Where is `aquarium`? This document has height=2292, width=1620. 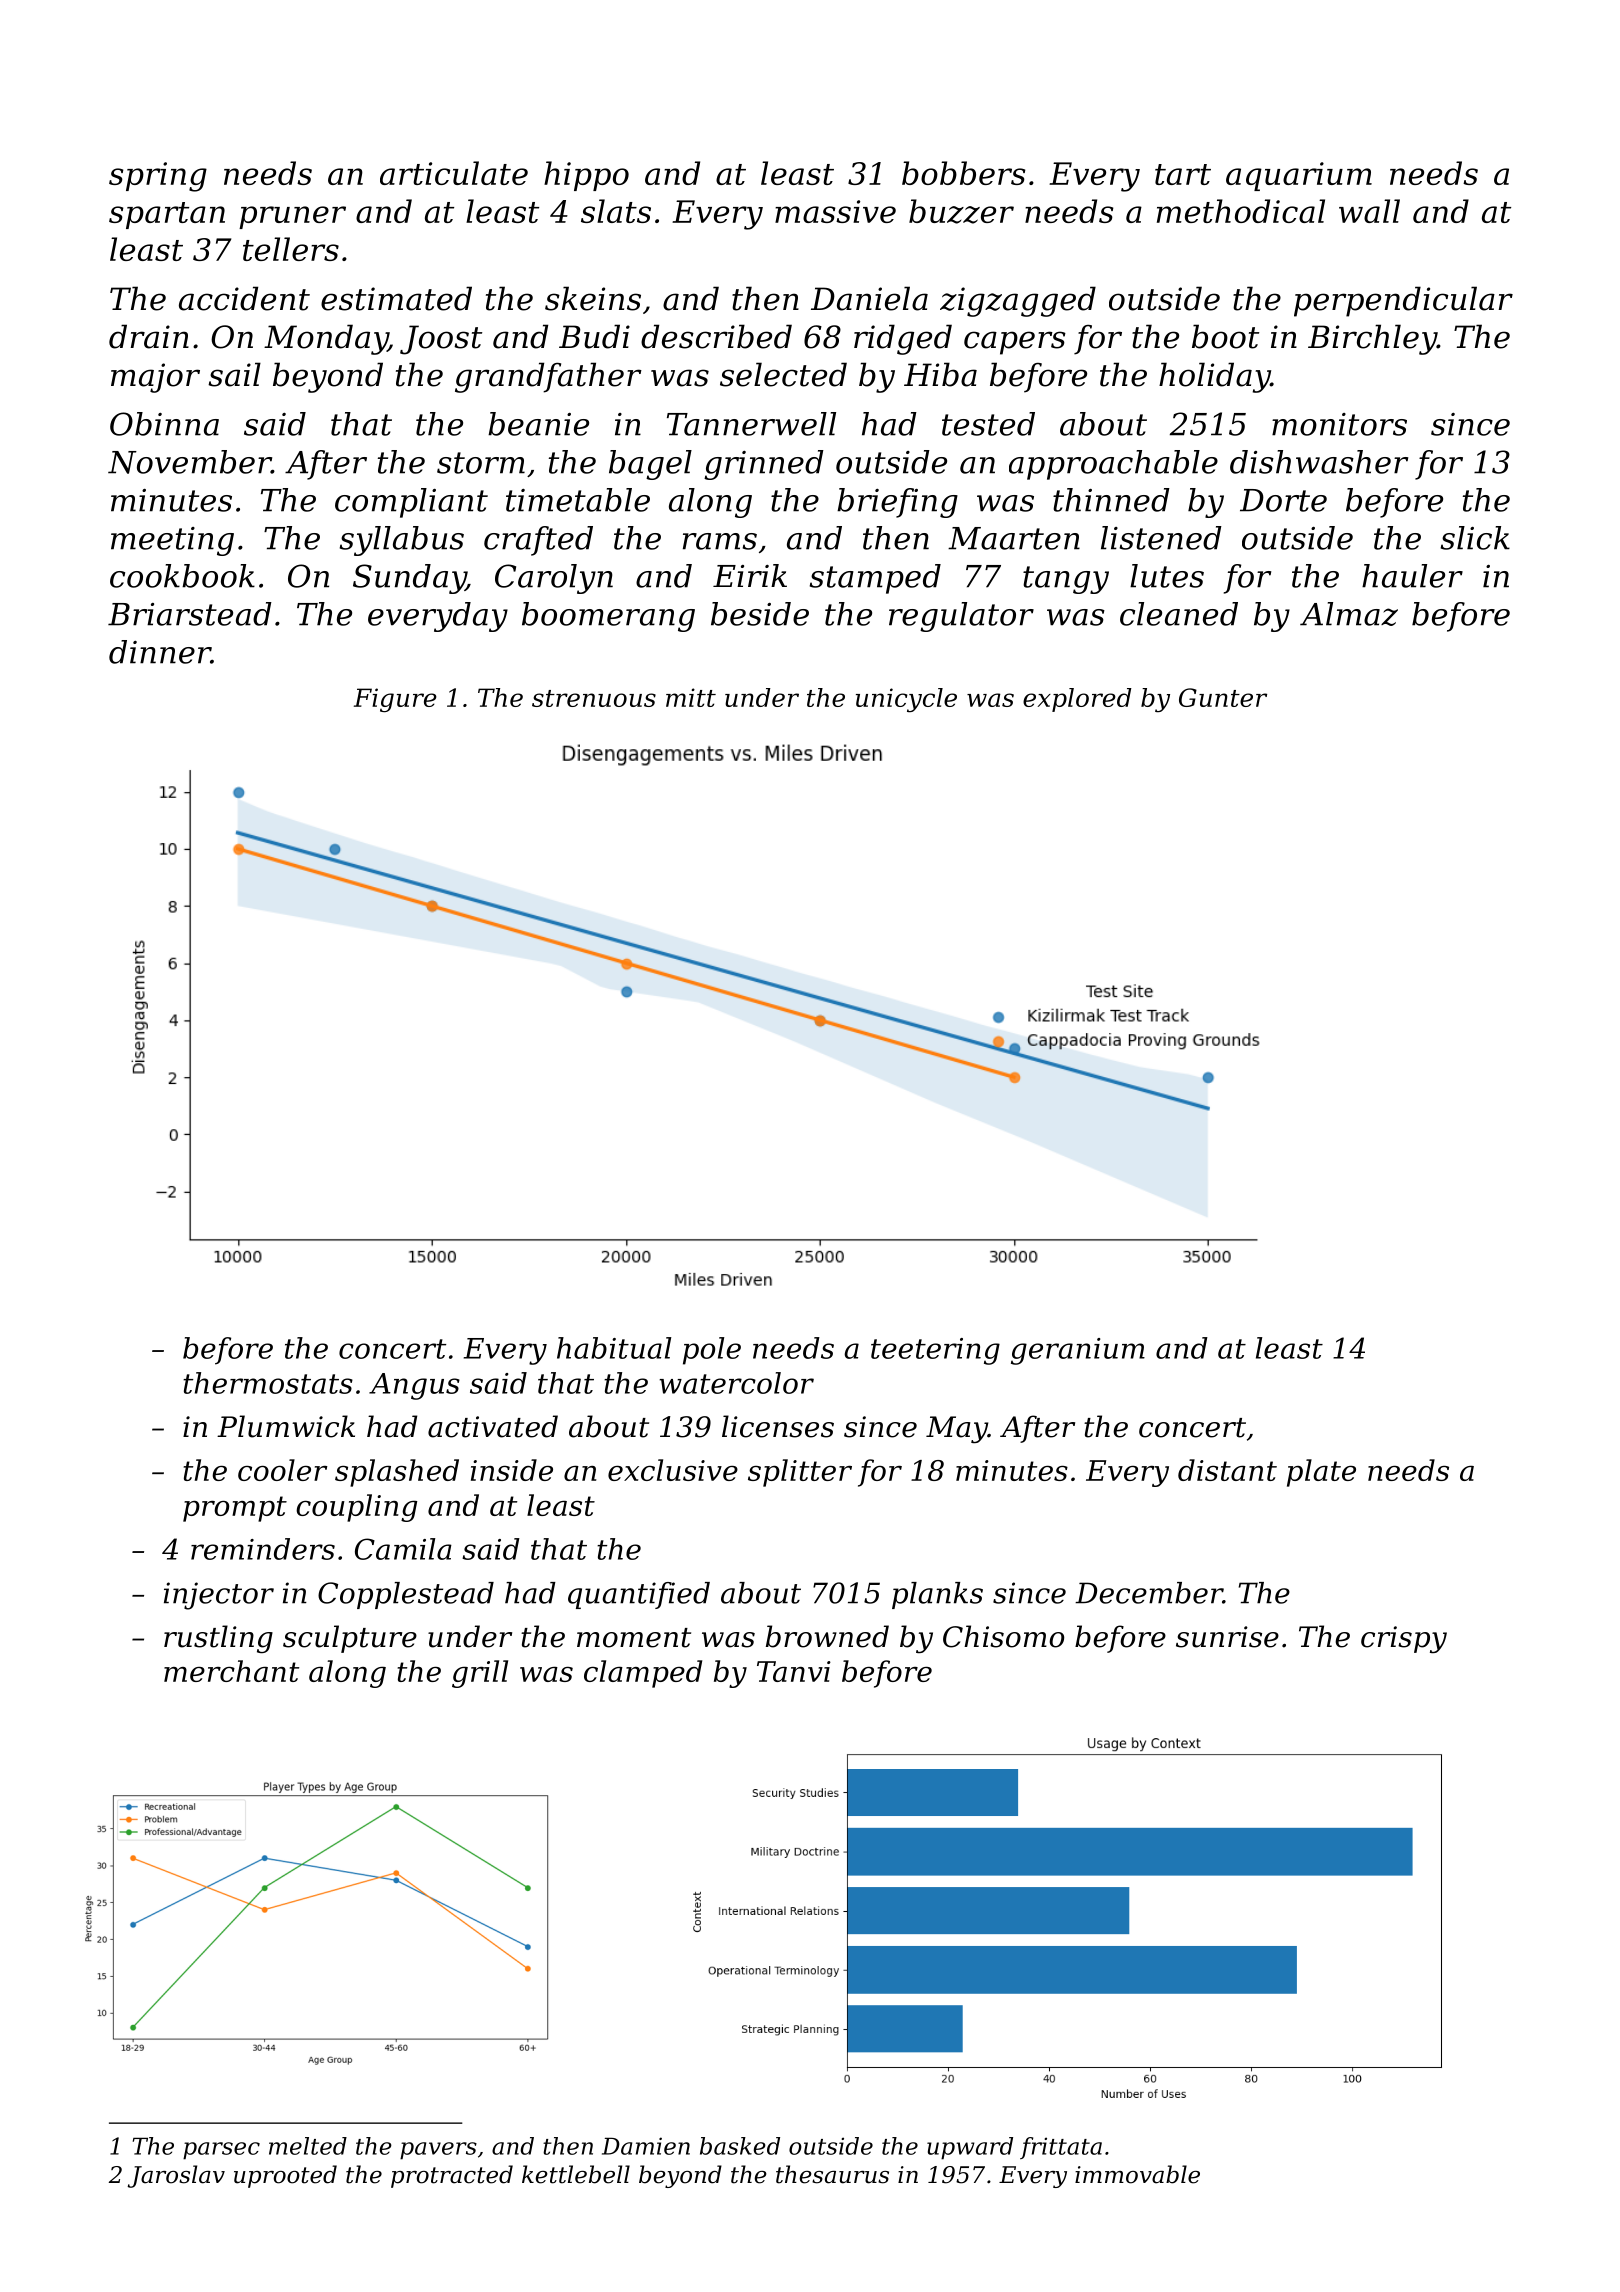 aquarium is located at coordinates (1299, 176).
